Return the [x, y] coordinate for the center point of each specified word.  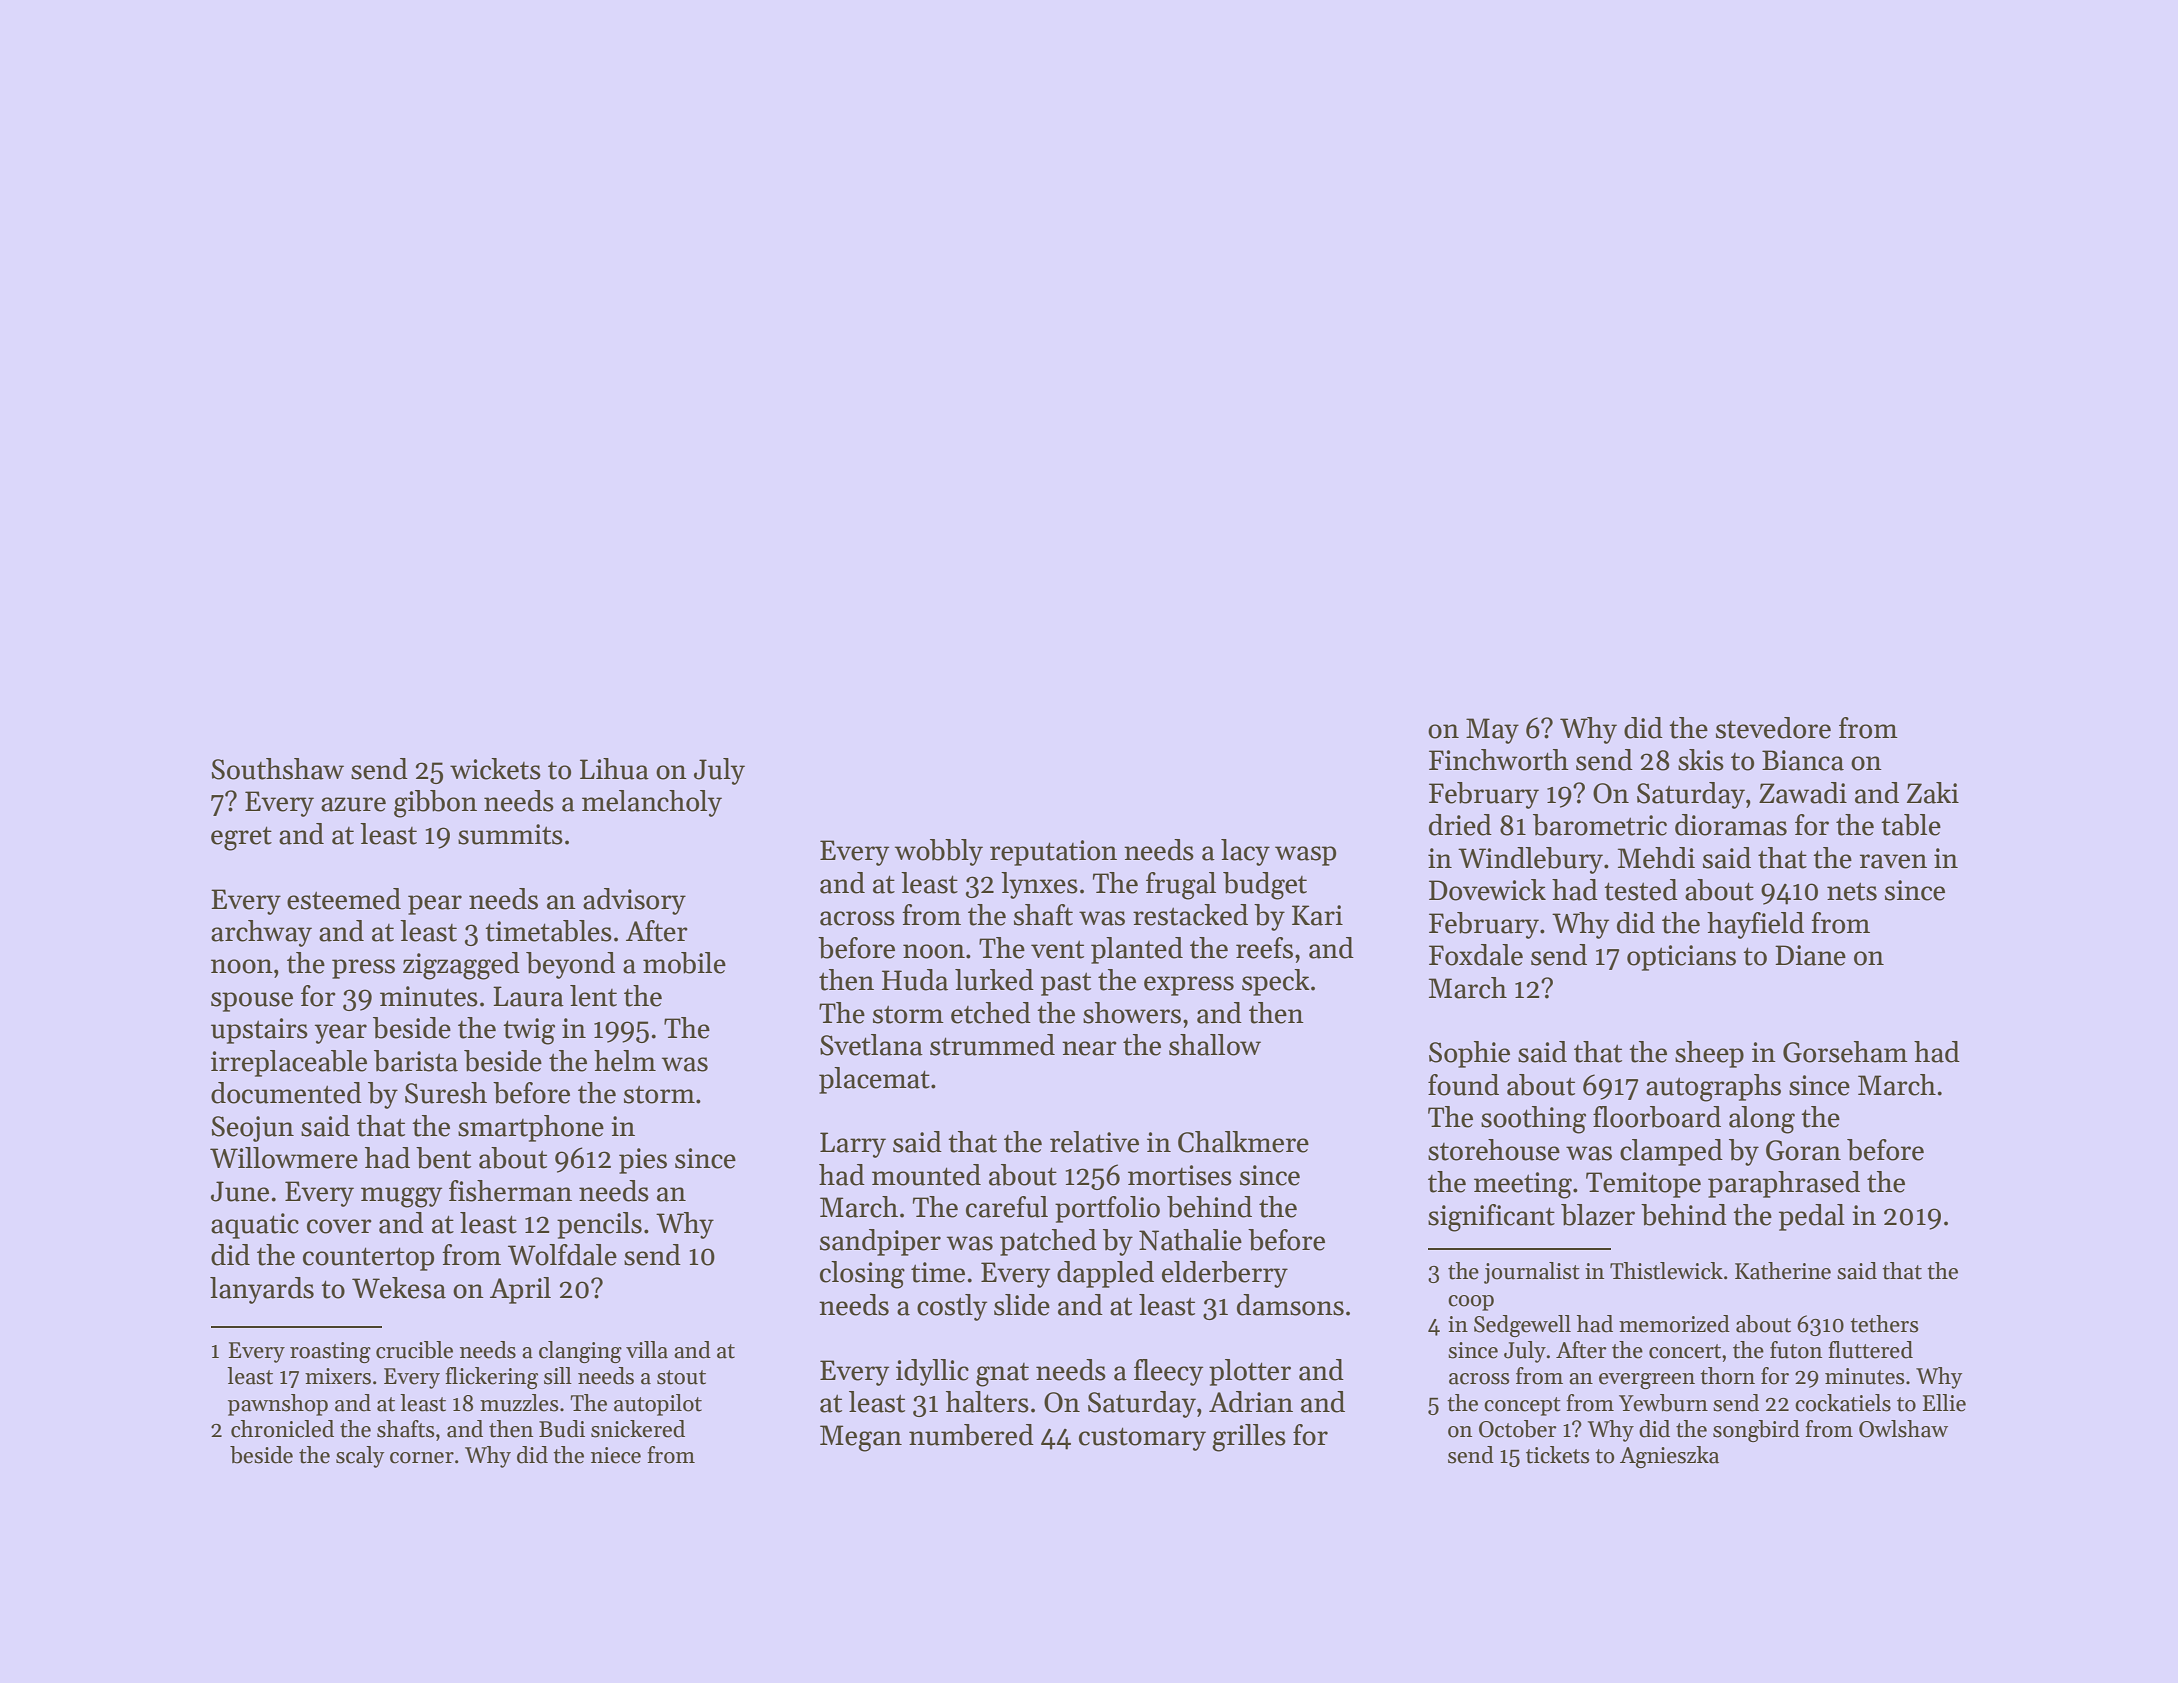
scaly [360, 1457]
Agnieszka [1669, 1457]
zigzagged [461, 966]
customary [1142, 1439]
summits [510, 834]
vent [1057, 949]
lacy [1245, 852]
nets [1852, 891]
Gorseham [1845, 1052]
